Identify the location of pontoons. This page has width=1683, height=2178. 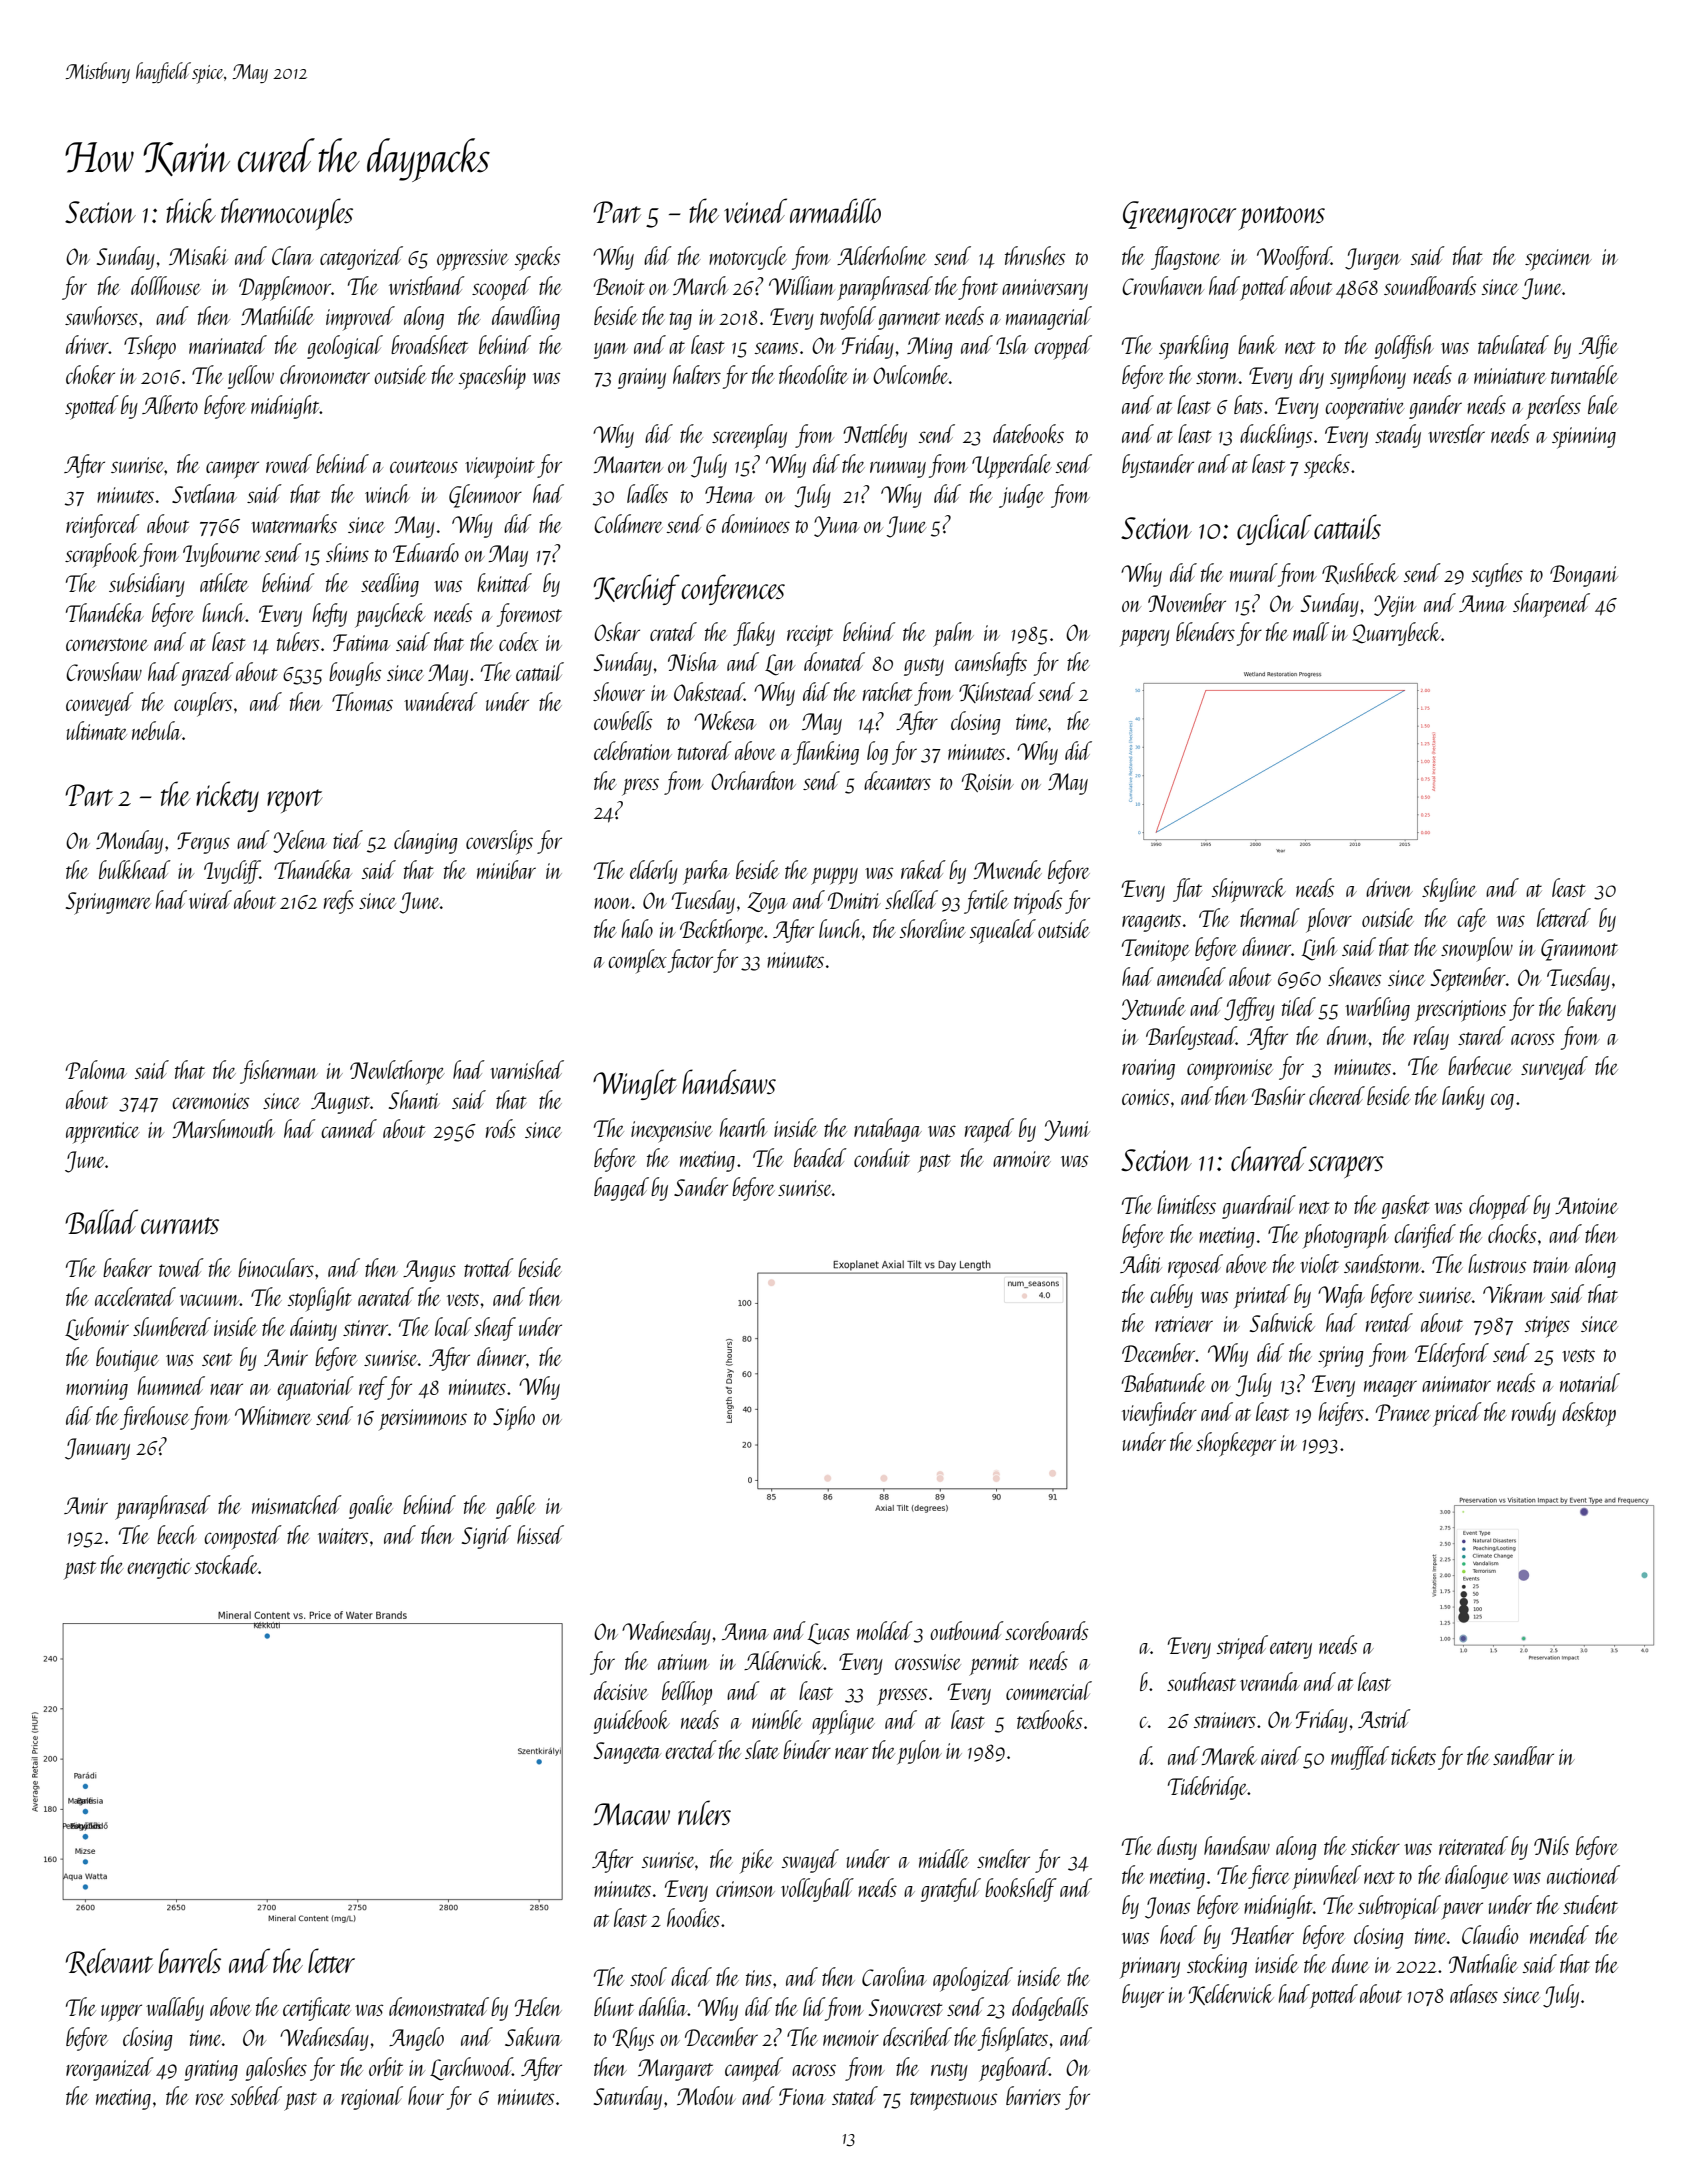
(1282, 218).
